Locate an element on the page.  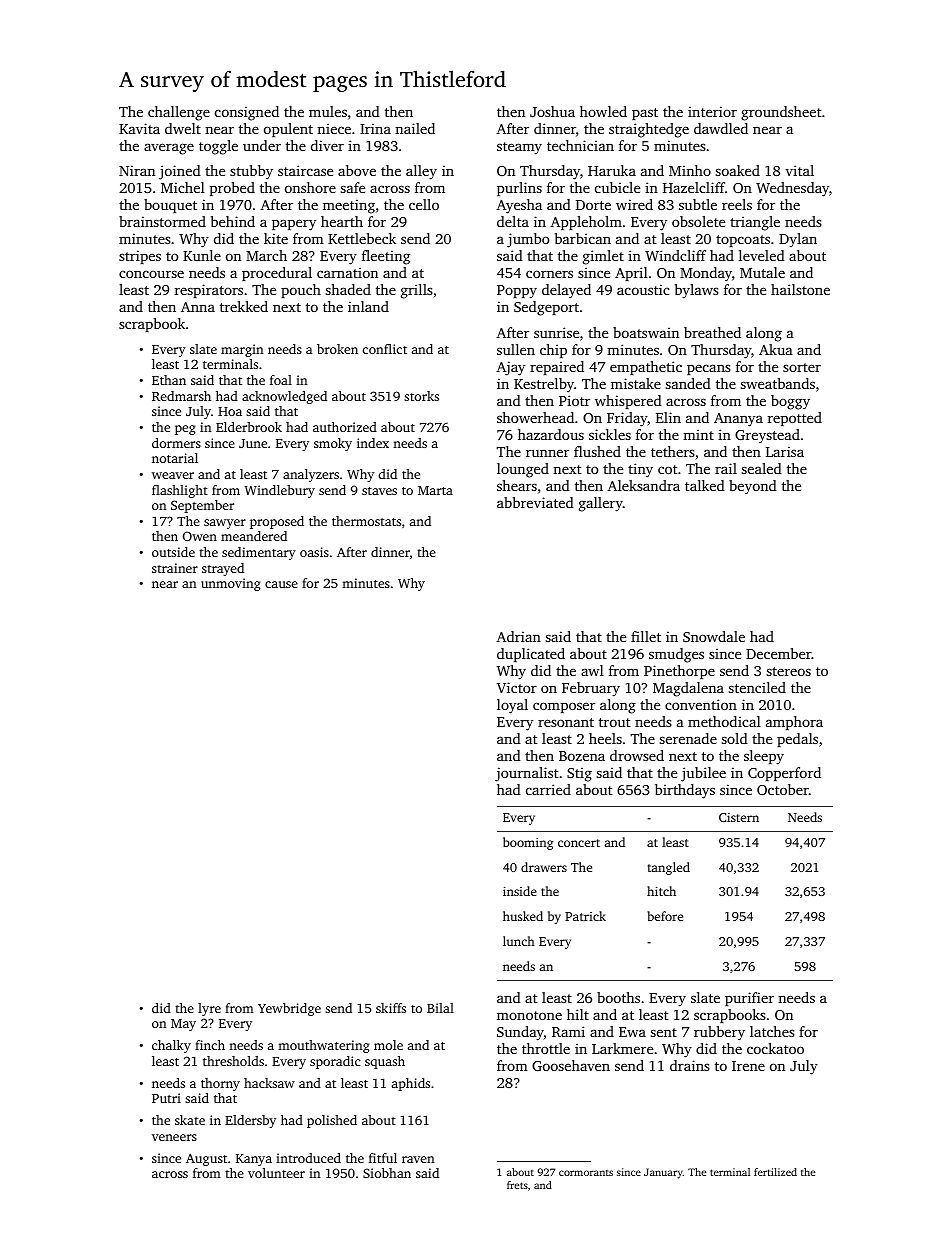
beyond is located at coordinates (753, 487).
